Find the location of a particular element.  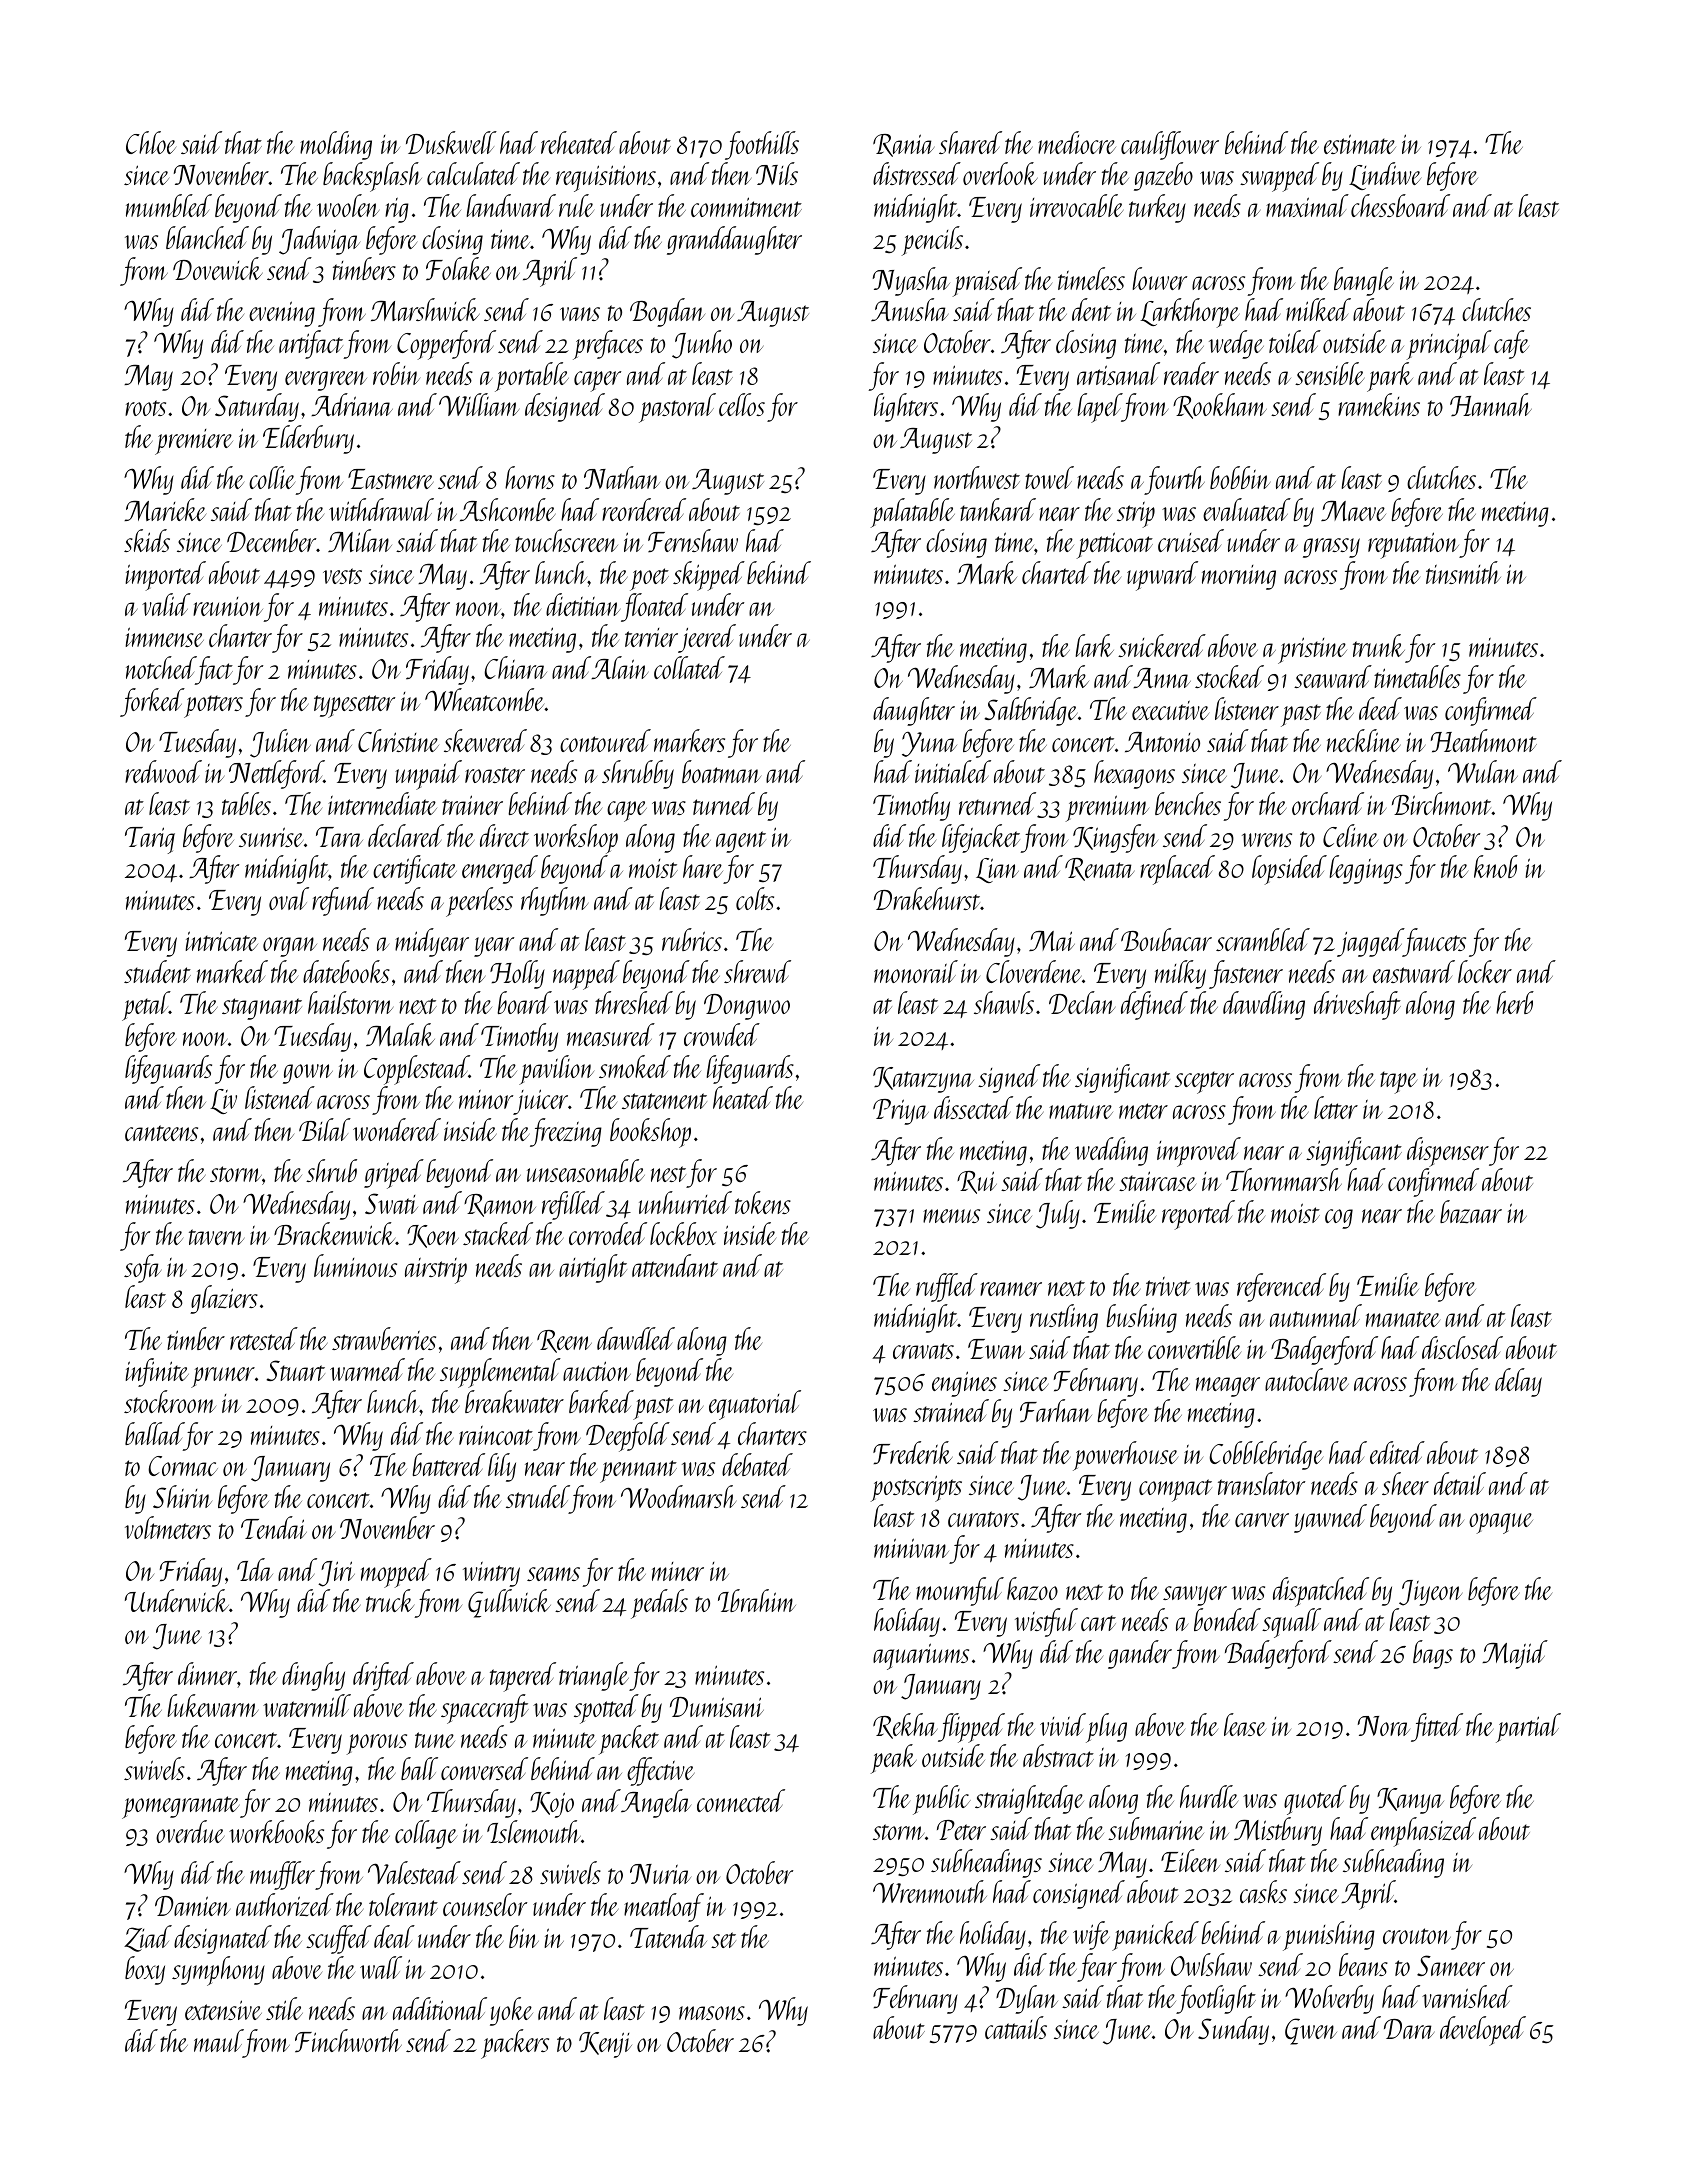

mediocre is located at coordinates (1077, 142).
